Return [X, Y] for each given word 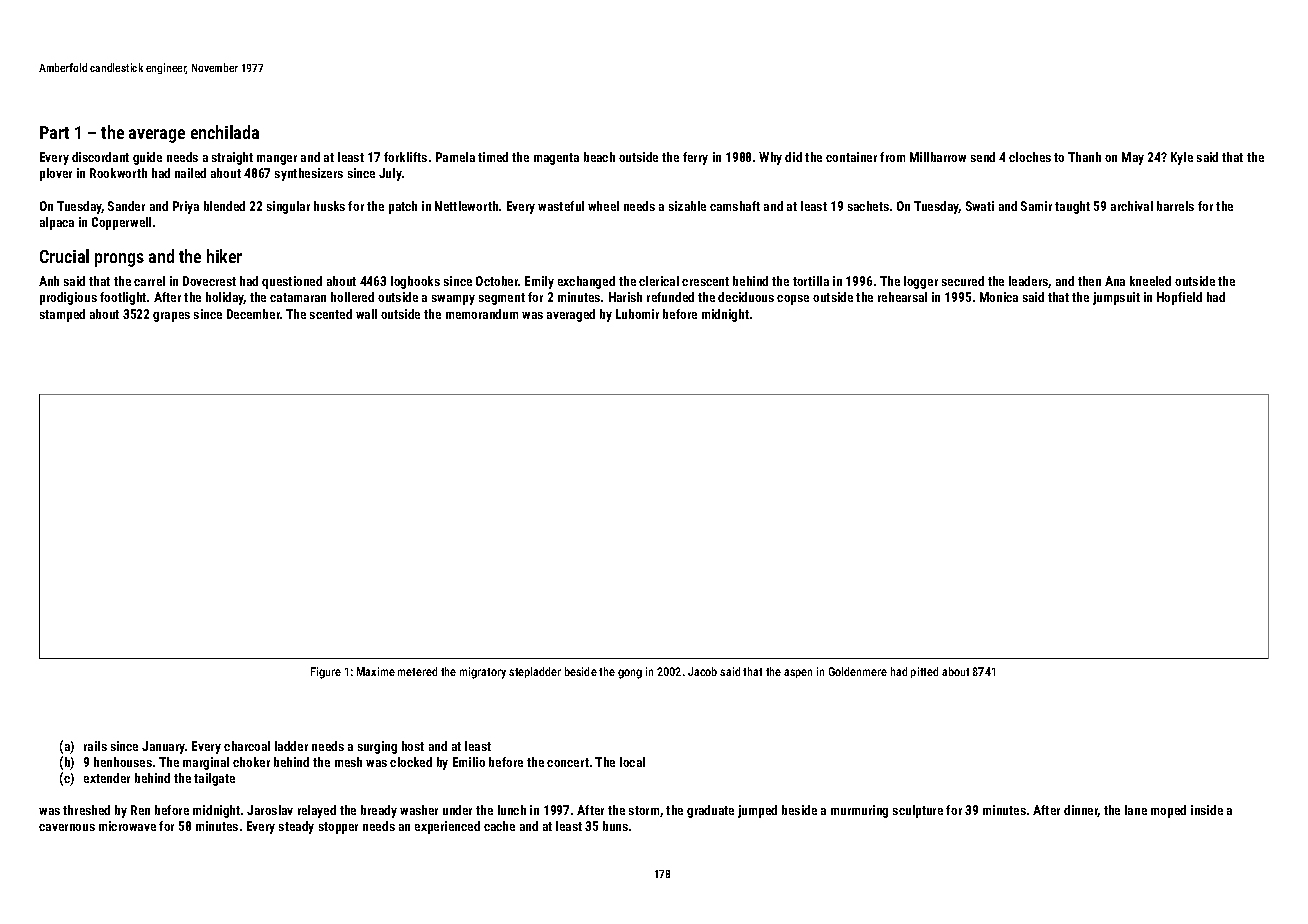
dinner [1081, 811]
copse [793, 300]
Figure [326, 673]
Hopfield [1179, 298]
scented [331, 314]
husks [329, 206]
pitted [924, 672]
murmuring [859, 811]
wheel [603, 206]
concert [568, 762]
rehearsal [902, 297]
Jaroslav [270, 810]
